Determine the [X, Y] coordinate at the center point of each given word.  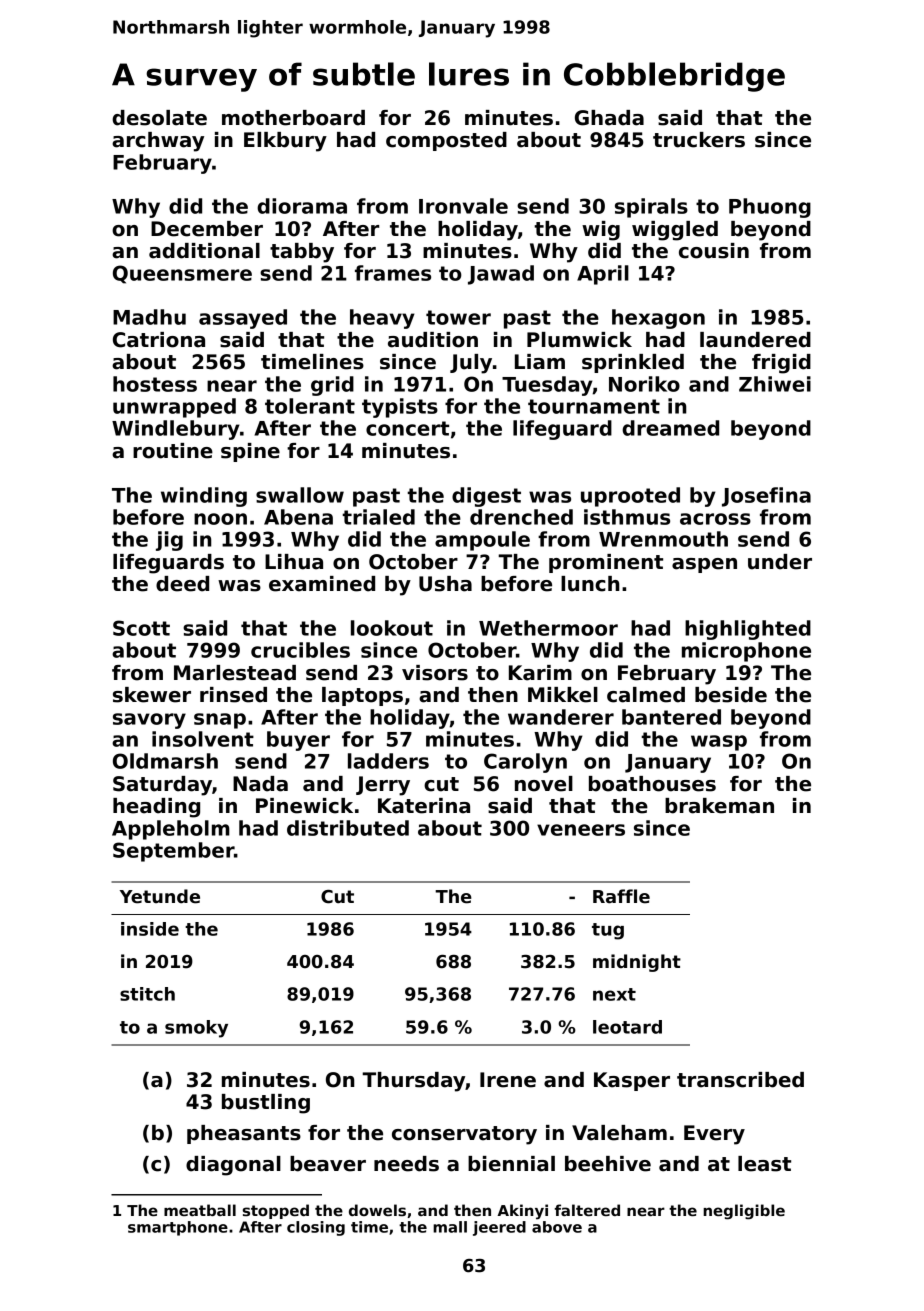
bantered [671, 717]
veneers [581, 830]
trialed [378, 517]
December [207, 229]
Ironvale [463, 206]
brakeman [719, 806]
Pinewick [304, 806]
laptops [362, 696]
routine [173, 451]
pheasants [244, 1134]
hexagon [658, 319]
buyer [298, 741]
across [715, 519]
